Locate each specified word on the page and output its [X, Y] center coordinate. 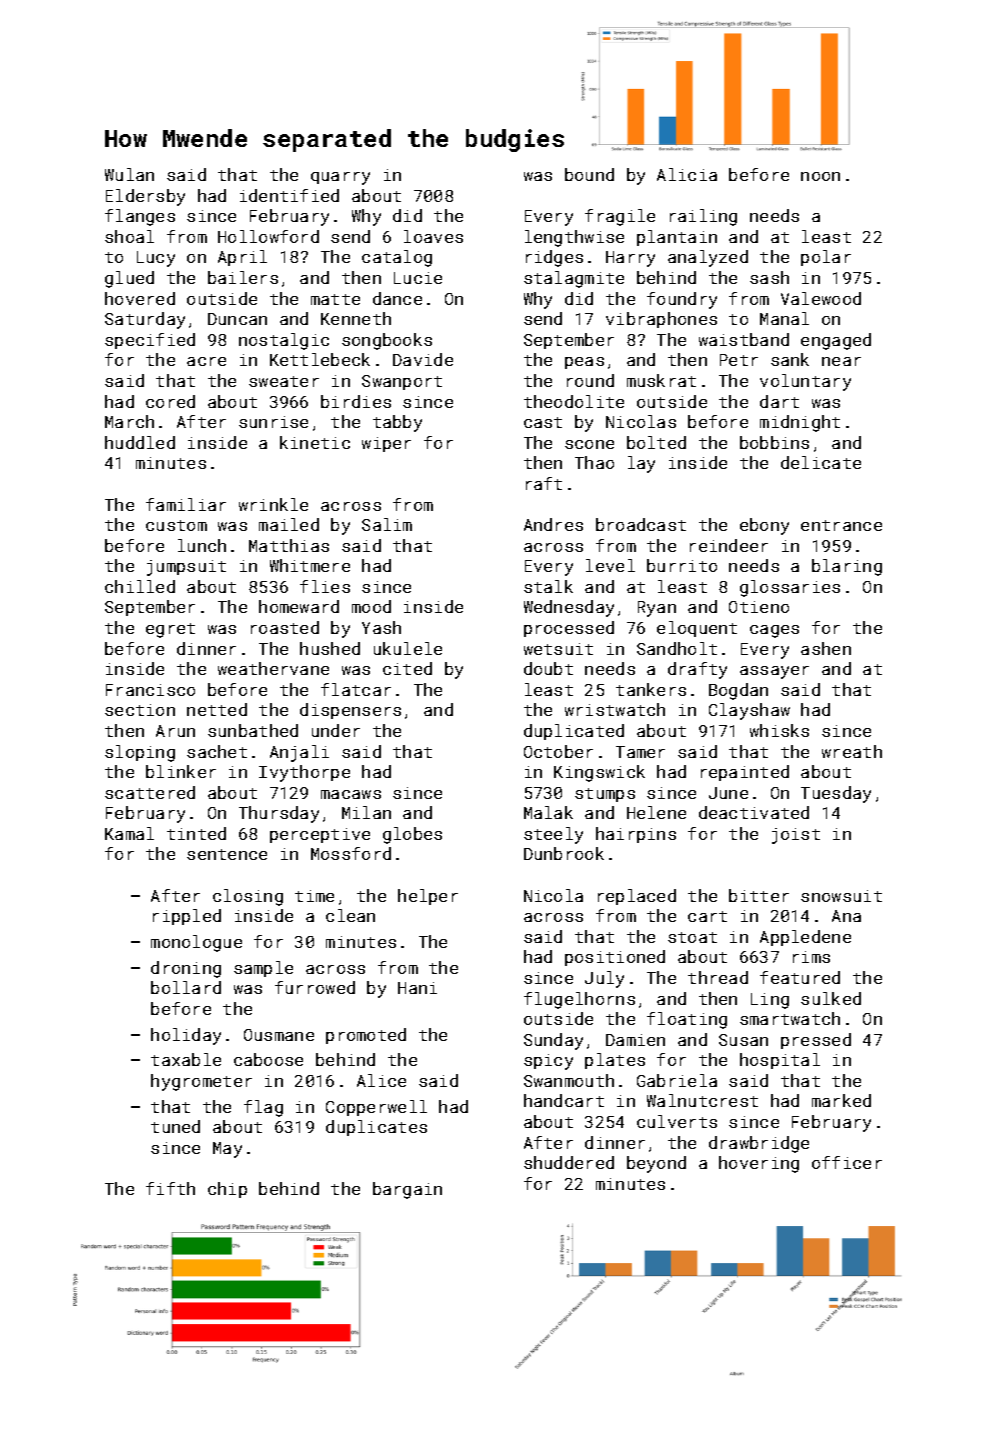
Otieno [759, 607]
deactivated [754, 812]
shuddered [569, 1162]
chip [227, 1190]
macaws [351, 794]
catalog [397, 258]
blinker [181, 771]
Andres [553, 524]
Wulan [129, 174]
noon [820, 176]
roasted [285, 627]
